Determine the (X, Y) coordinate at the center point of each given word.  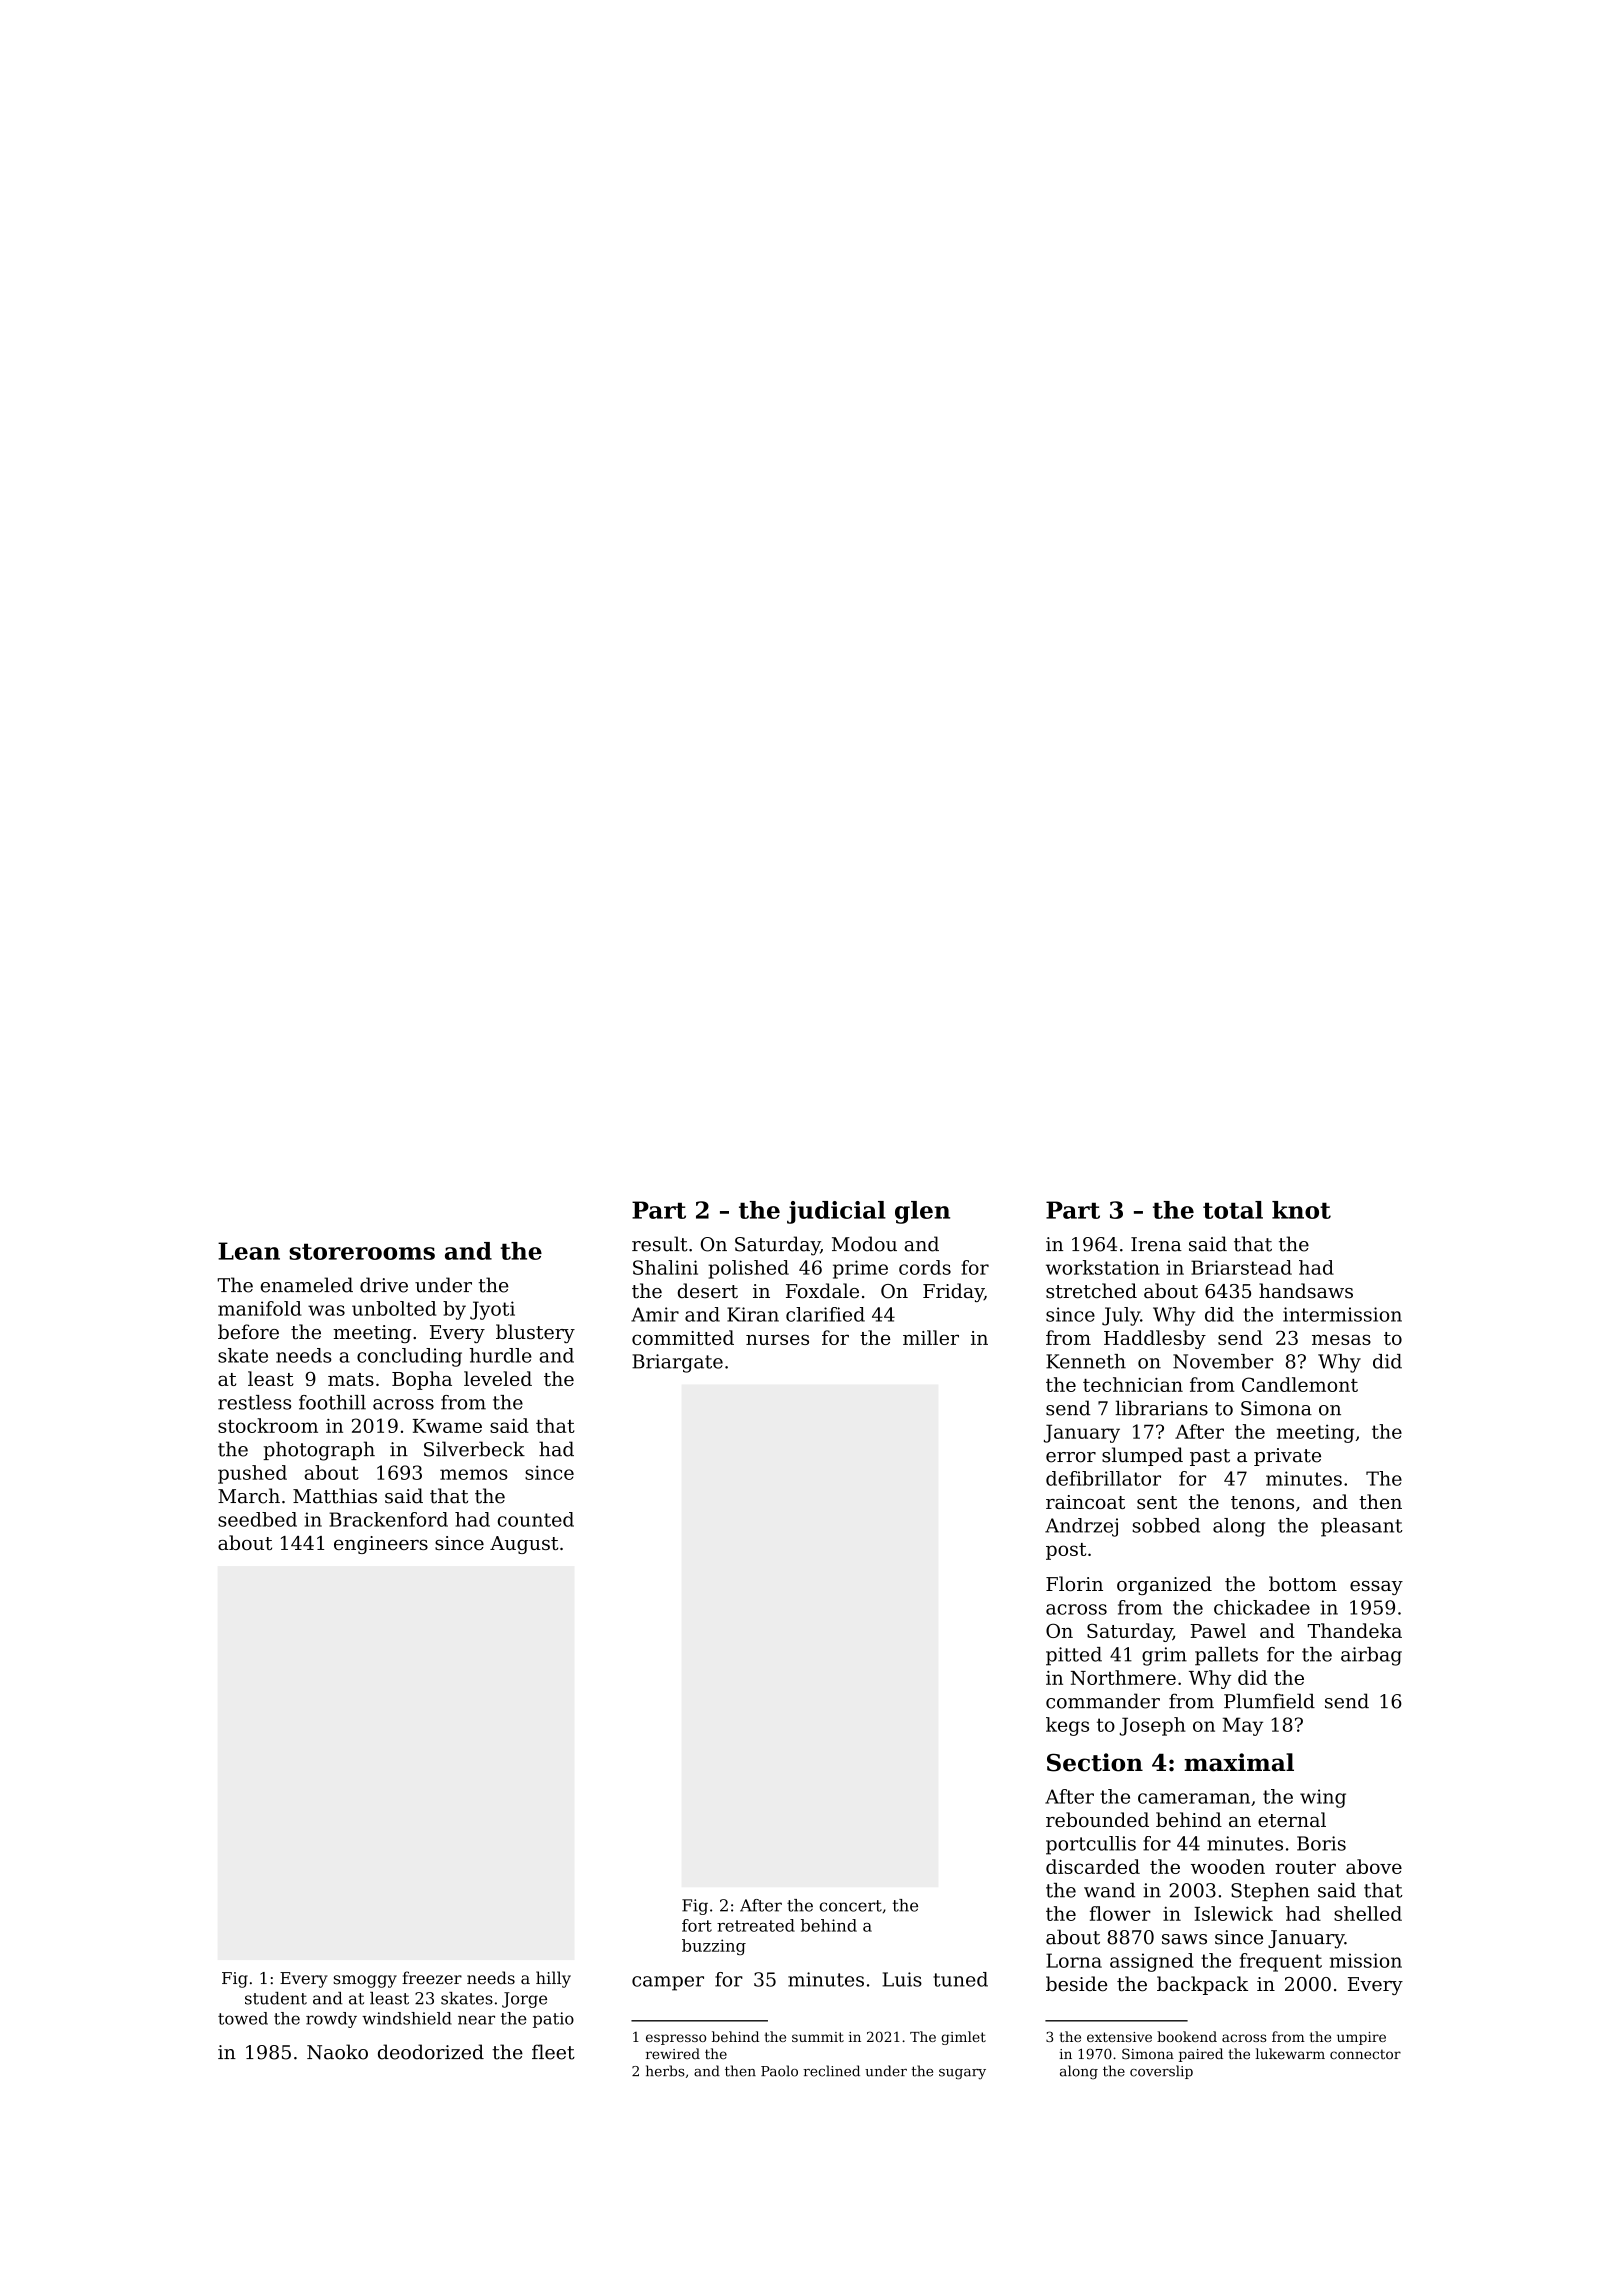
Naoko (337, 2052)
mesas (1341, 1339)
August (524, 1545)
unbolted (394, 1308)
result (660, 1244)
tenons (1262, 1502)
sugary (962, 2074)
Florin (1074, 1584)
